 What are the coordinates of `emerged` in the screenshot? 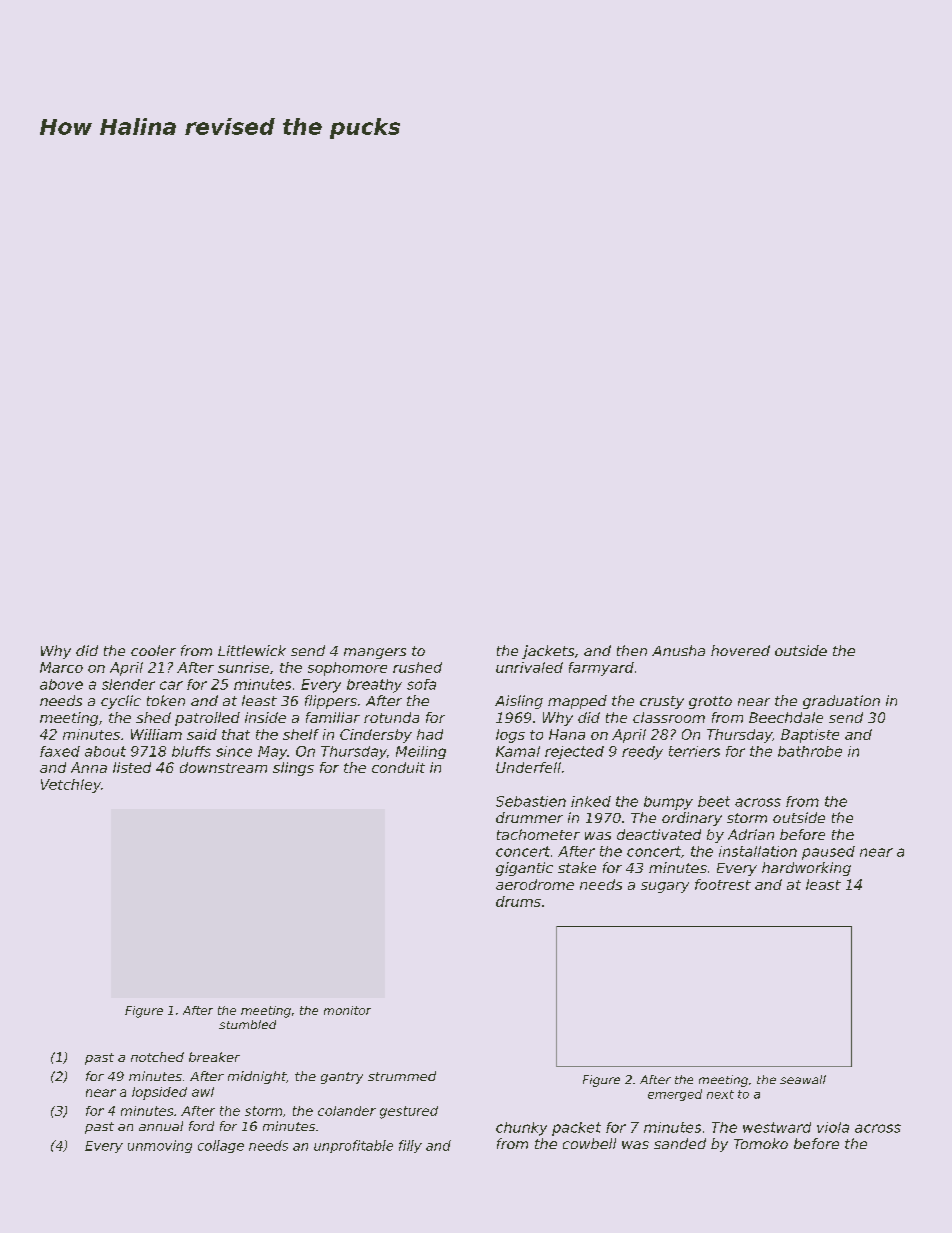 It's located at (675, 1095).
